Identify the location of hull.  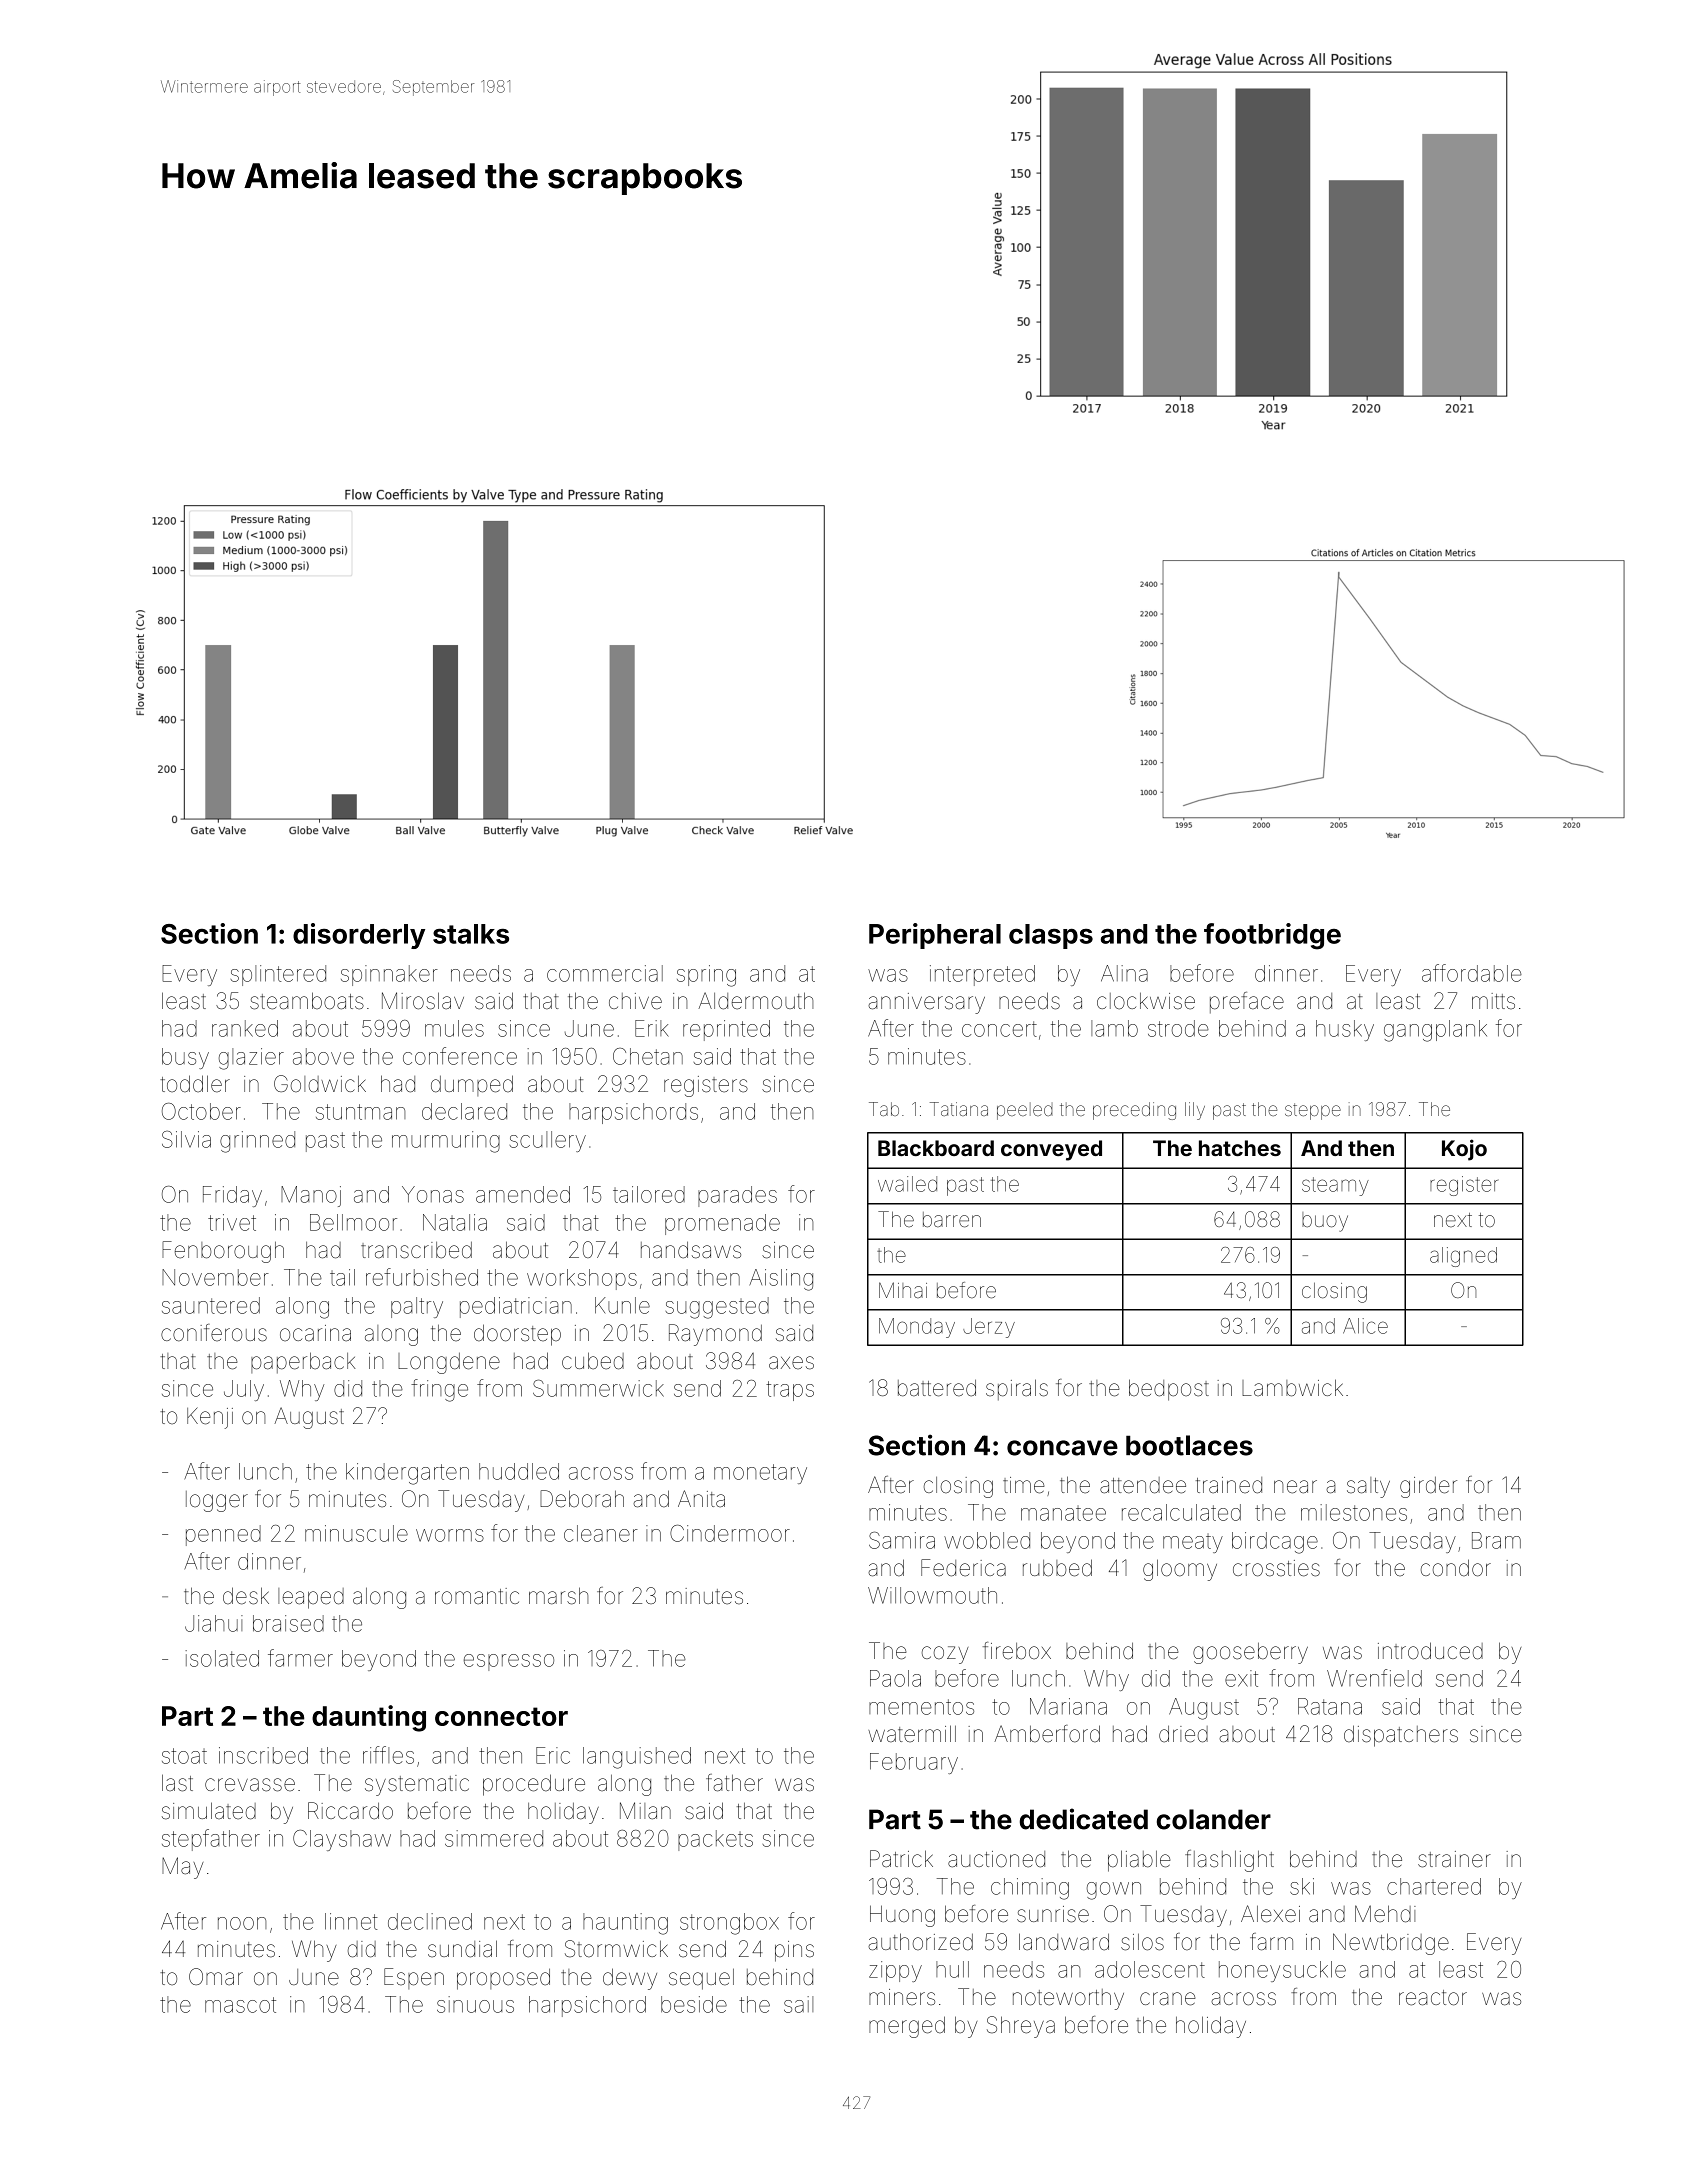
(952, 1969).
